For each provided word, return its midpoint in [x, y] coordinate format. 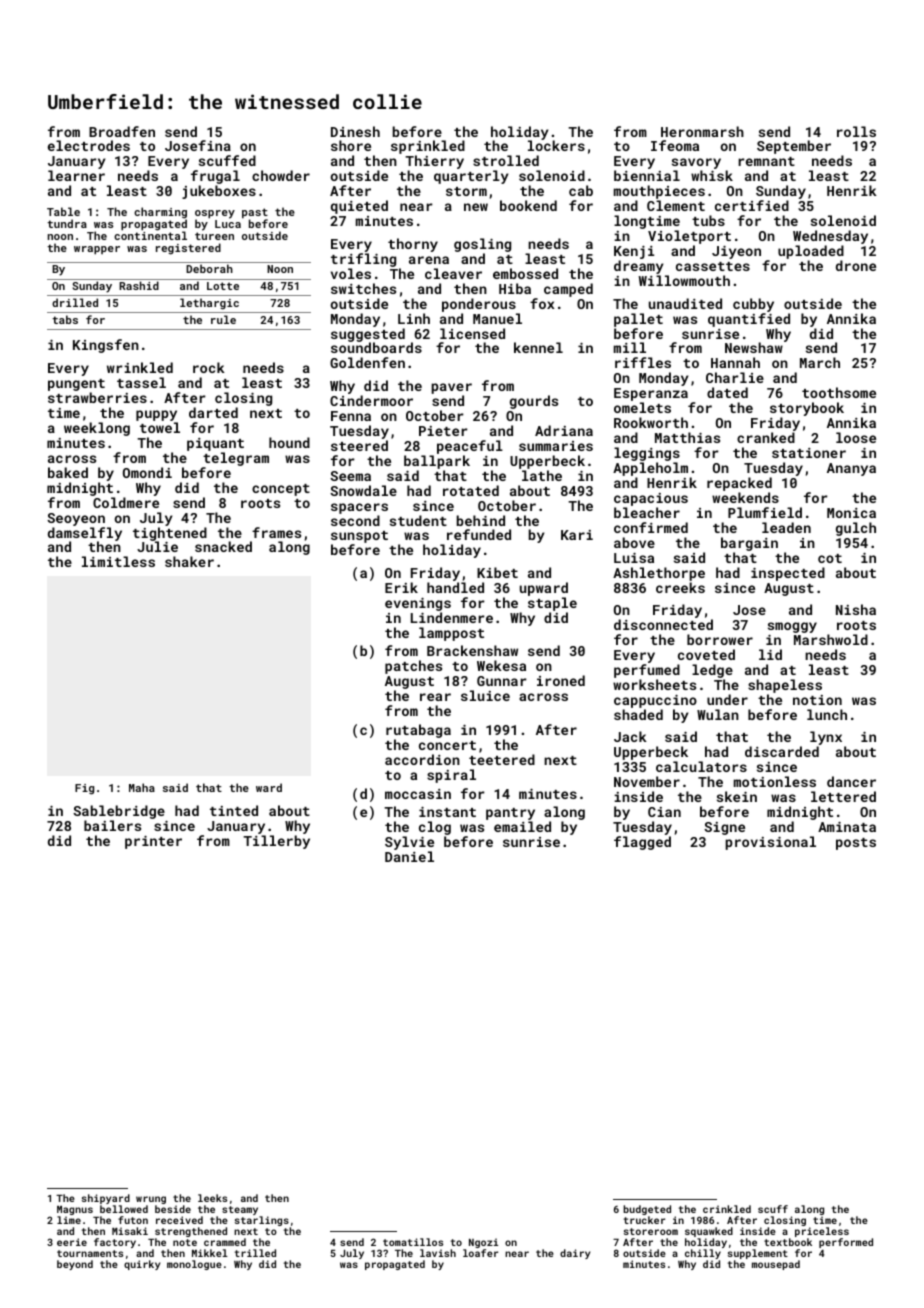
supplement [758, 1254]
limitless [118, 561]
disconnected [663, 625]
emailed [522, 827]
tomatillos [413, 1242]
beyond [75, 1265]
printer [153, 842]
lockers [556, 146]
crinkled [727, 1209]
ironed [561, 680]
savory [696, 164]
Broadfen [122, 131]
